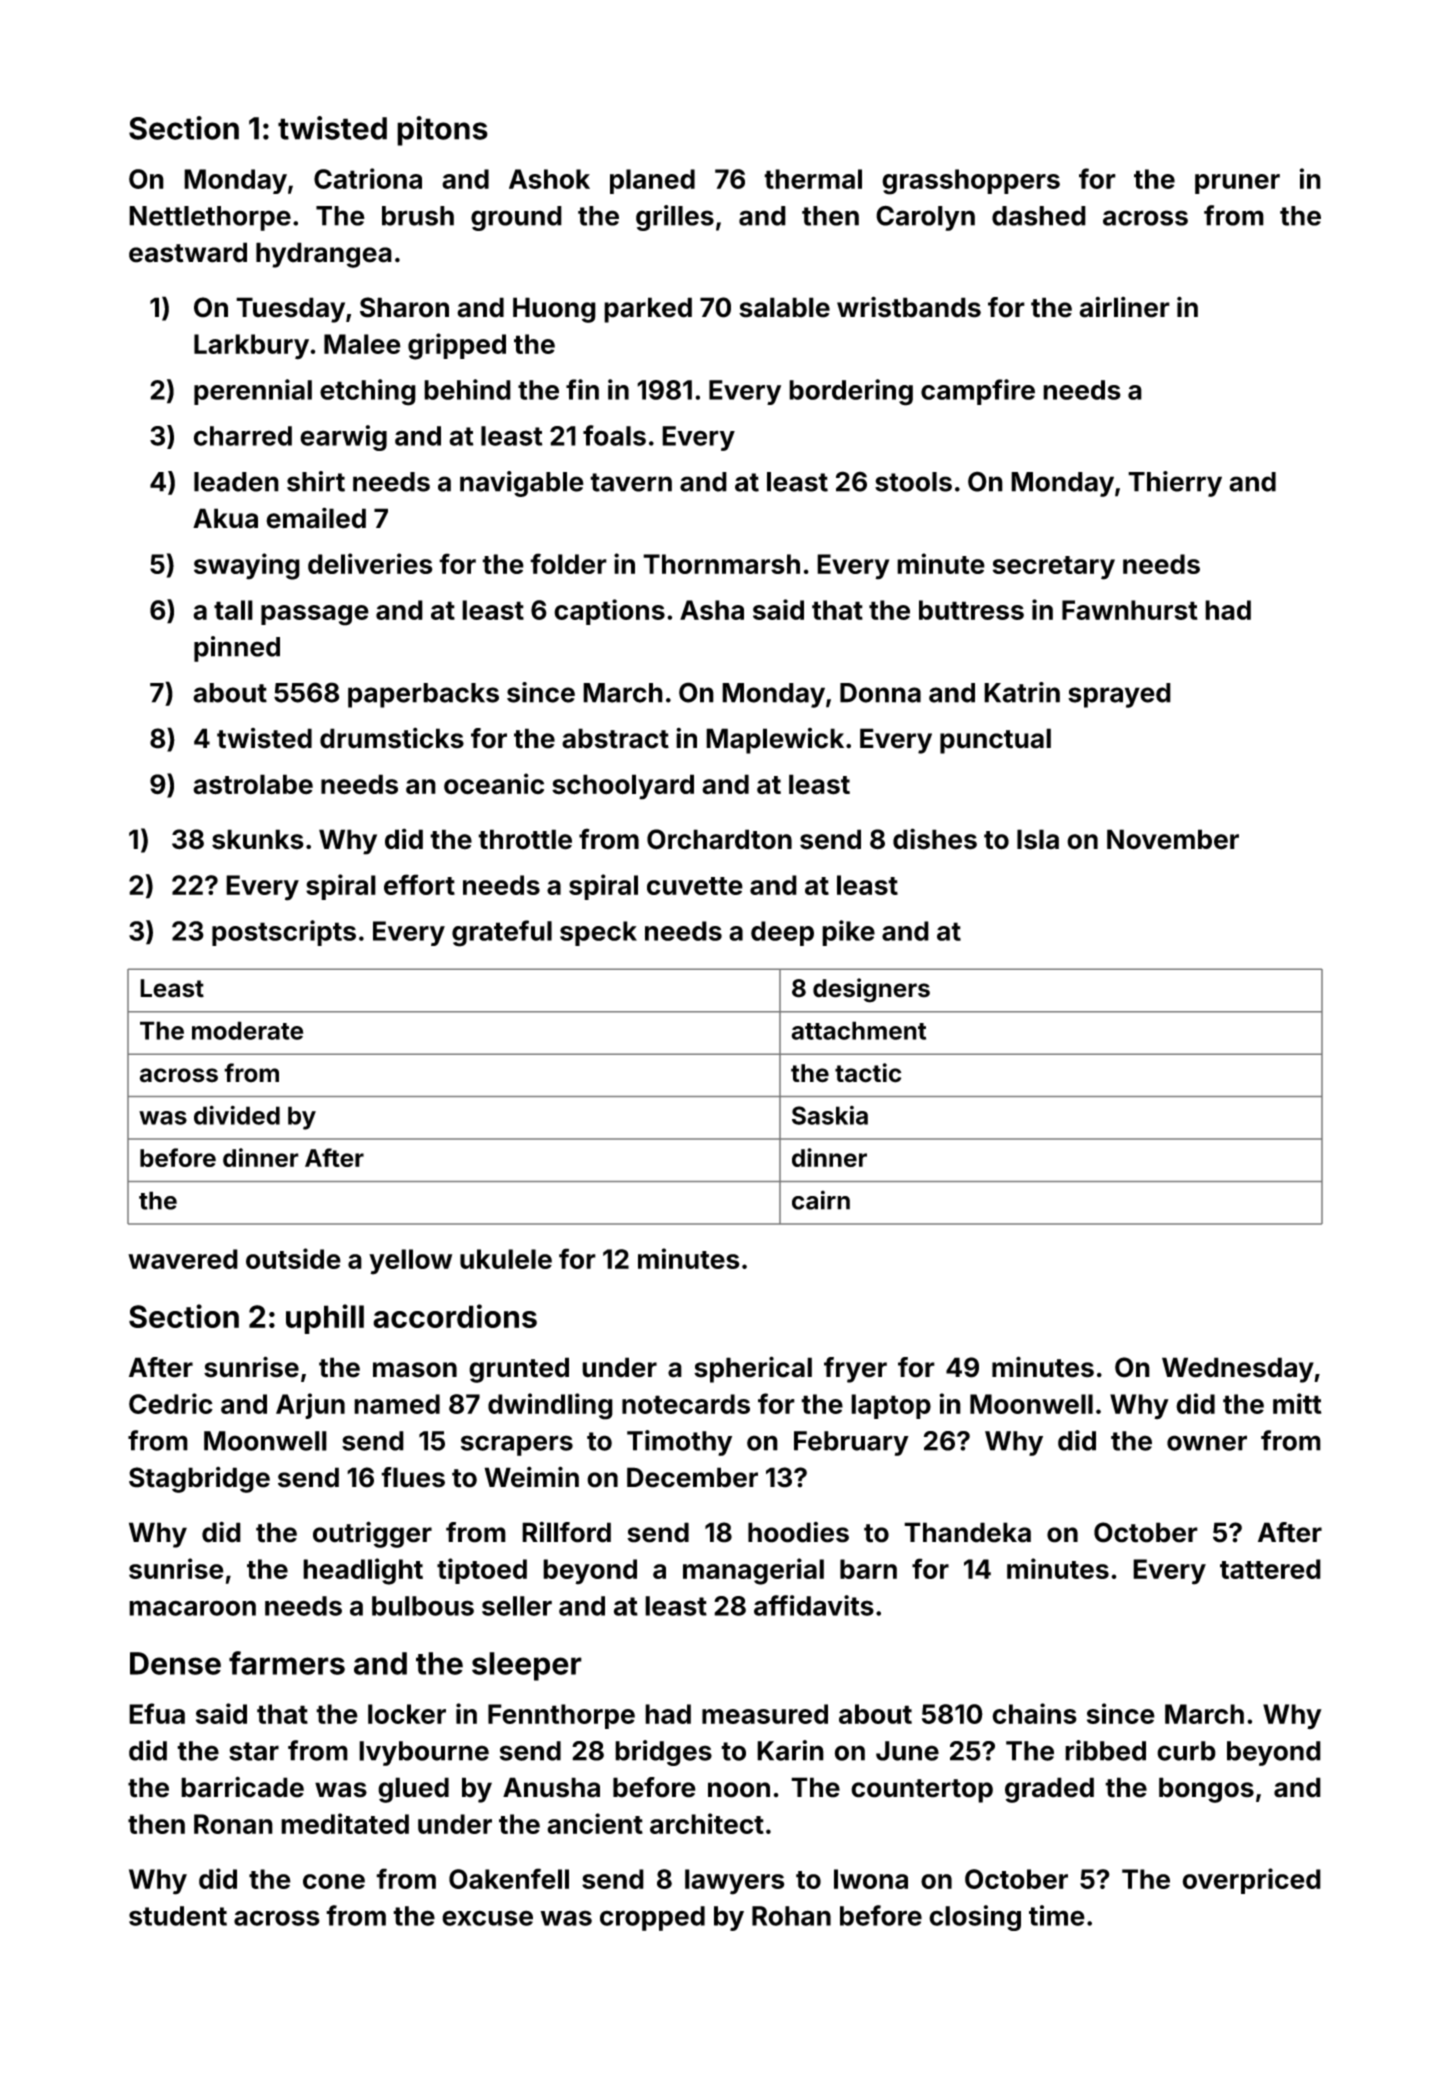 The height and width of the screenshot is (2100, 1450). Describe the element at coordinates (1125, 307) in the screenshot. I see `airliner` at that location.
